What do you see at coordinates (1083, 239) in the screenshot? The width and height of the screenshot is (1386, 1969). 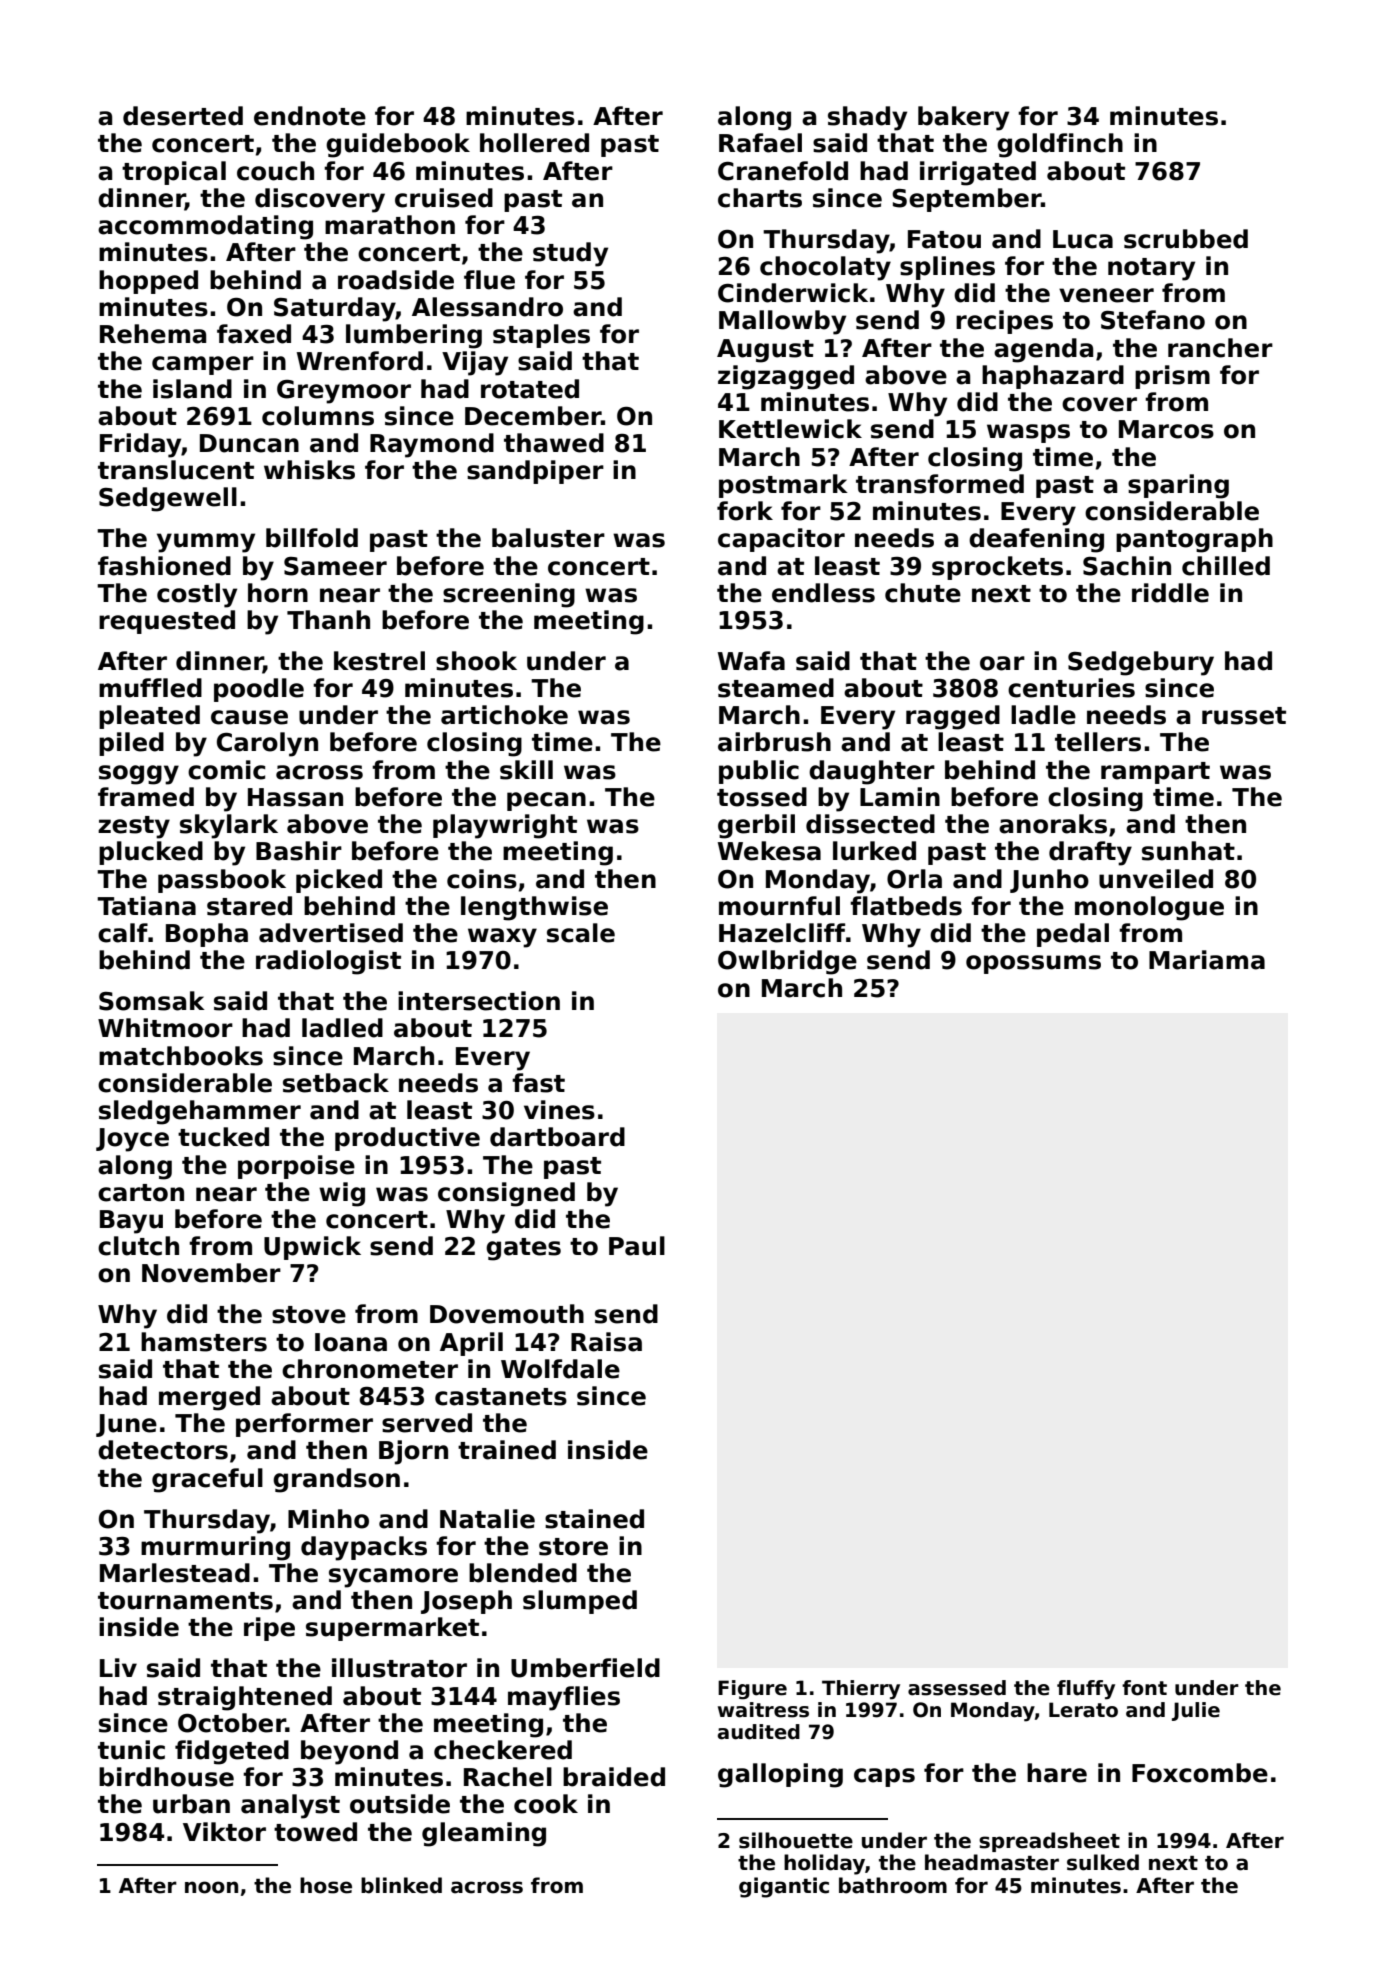 I see `Luca` at bounding box center [1083, 239].
